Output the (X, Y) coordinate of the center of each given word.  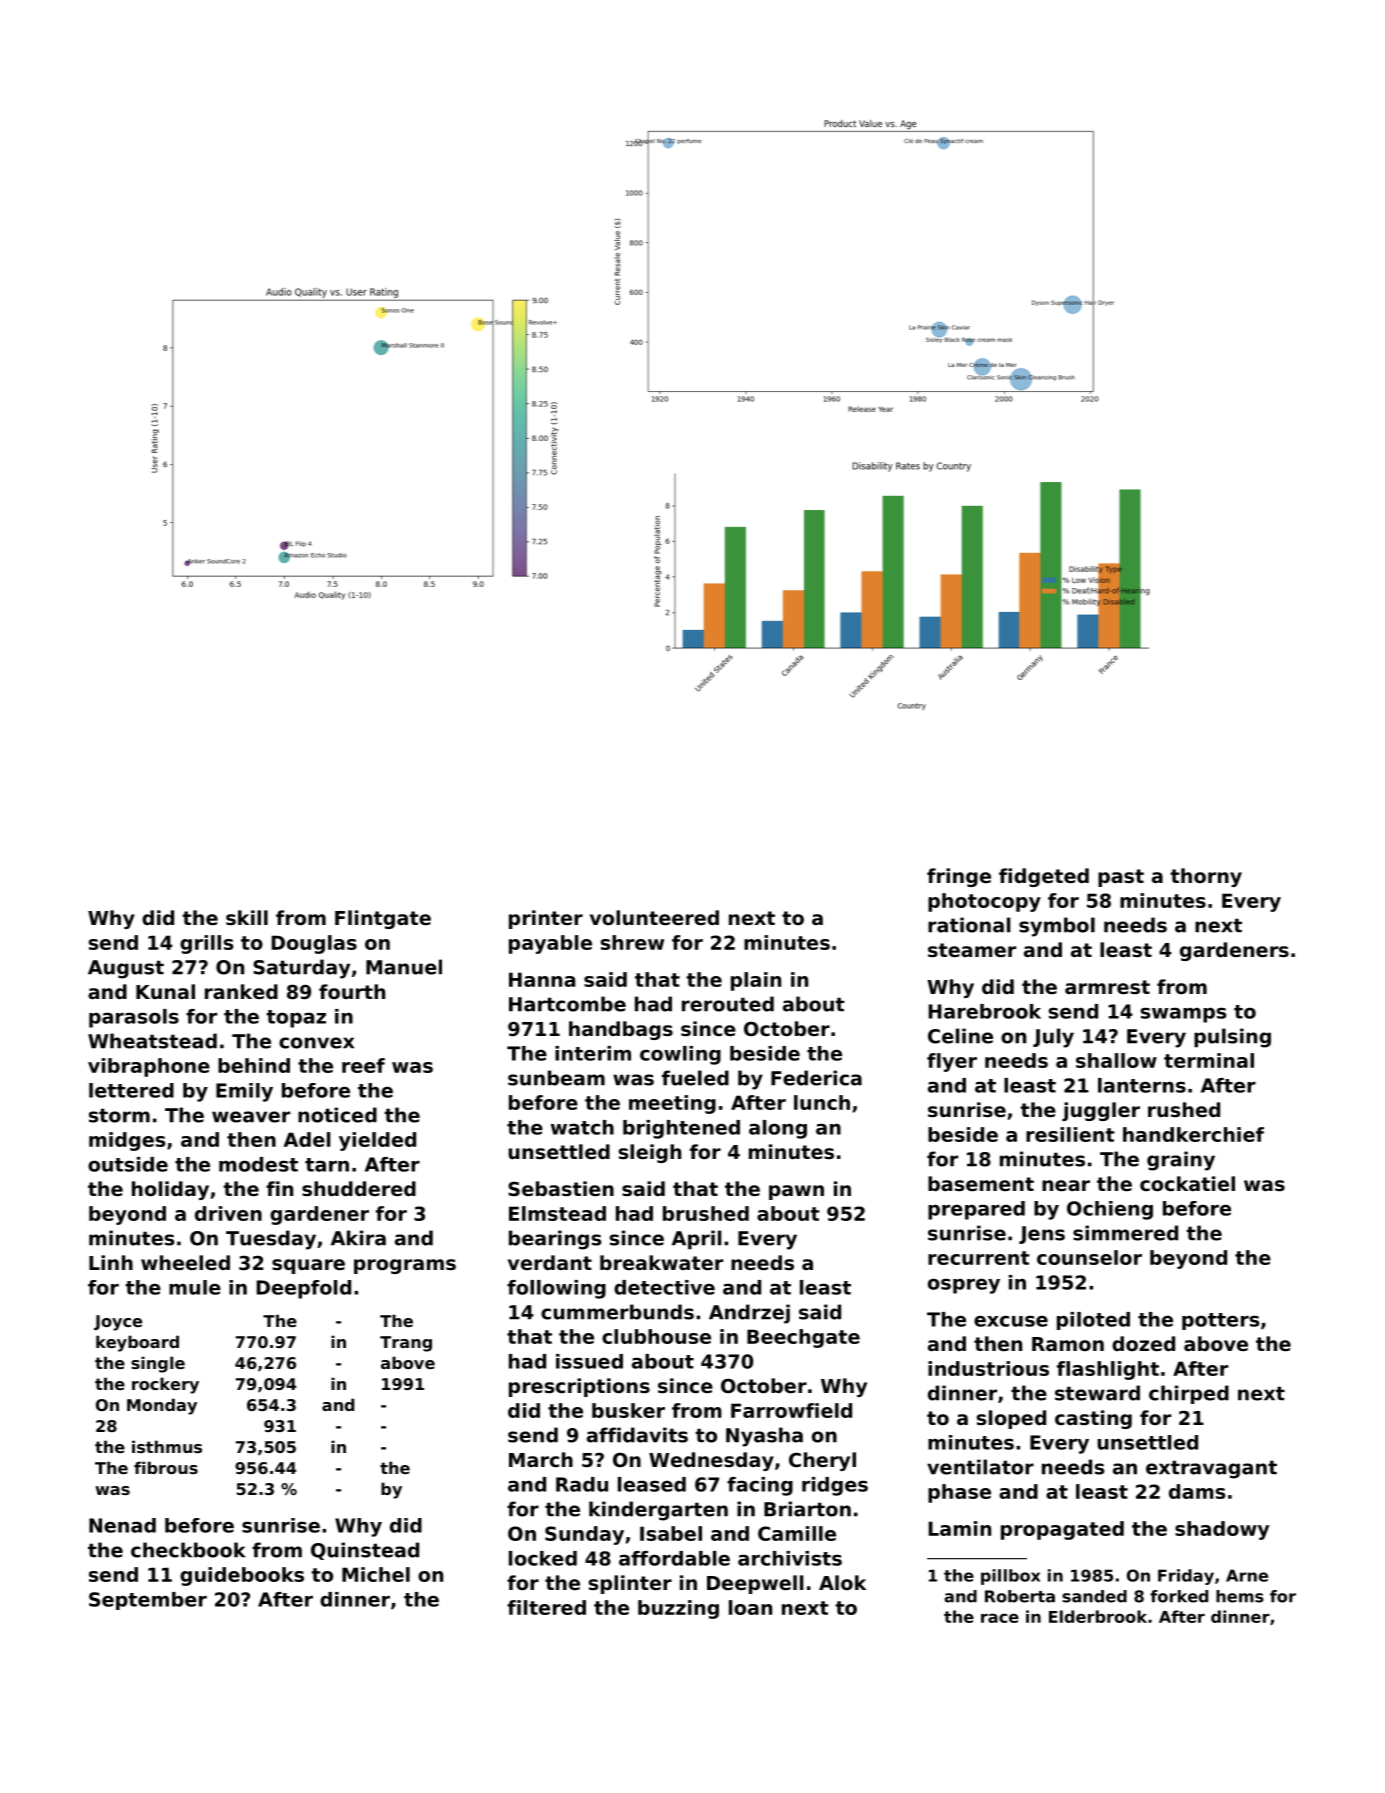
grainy (1181, 1161)
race (1000, 1618)
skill (247, 917)
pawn (796, 1192)
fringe (959, 877)
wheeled (185, 1262)
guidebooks (242, 1576)
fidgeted (1044, 877)
